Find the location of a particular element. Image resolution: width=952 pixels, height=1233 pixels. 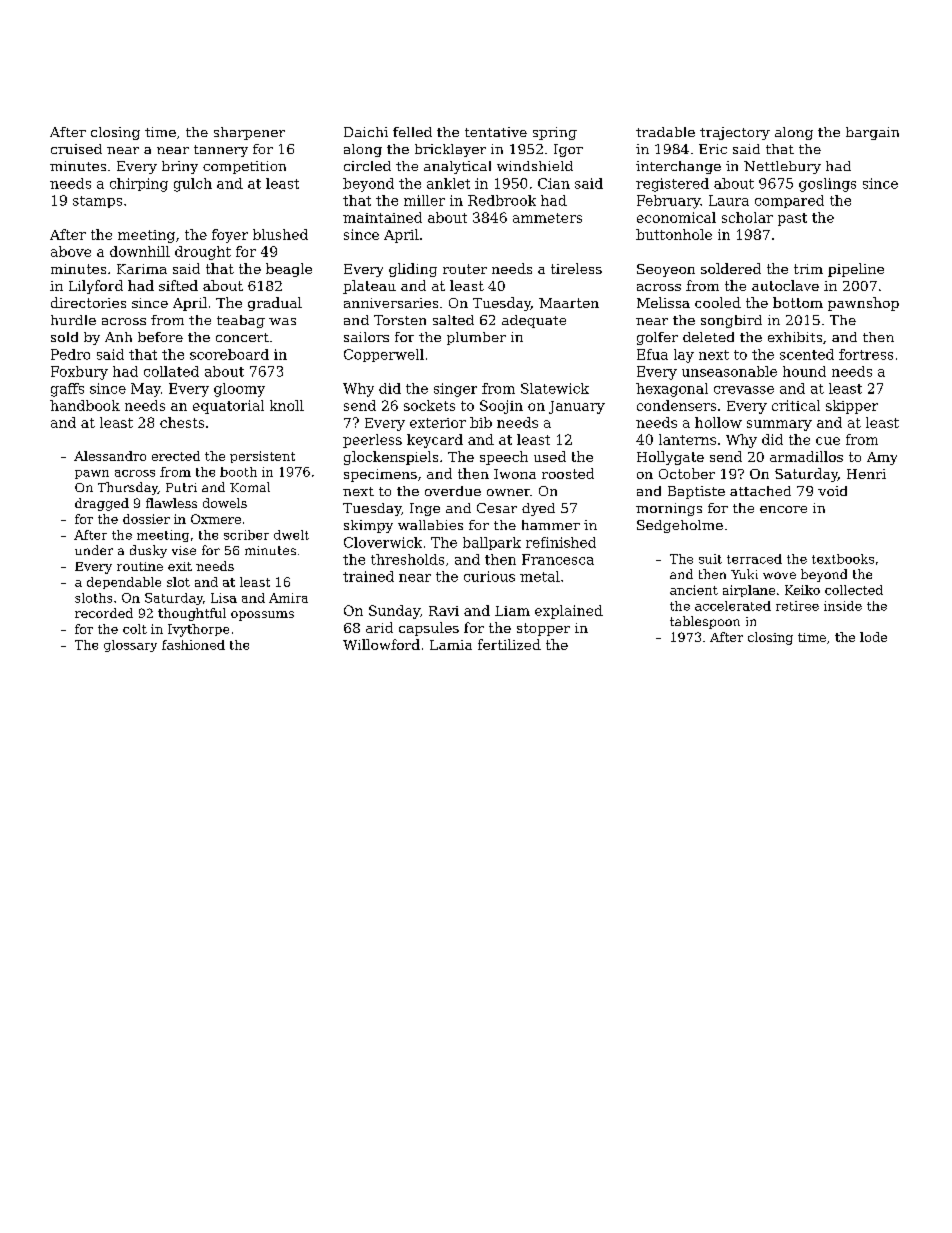

trained is located at coordinates (368, 576).
